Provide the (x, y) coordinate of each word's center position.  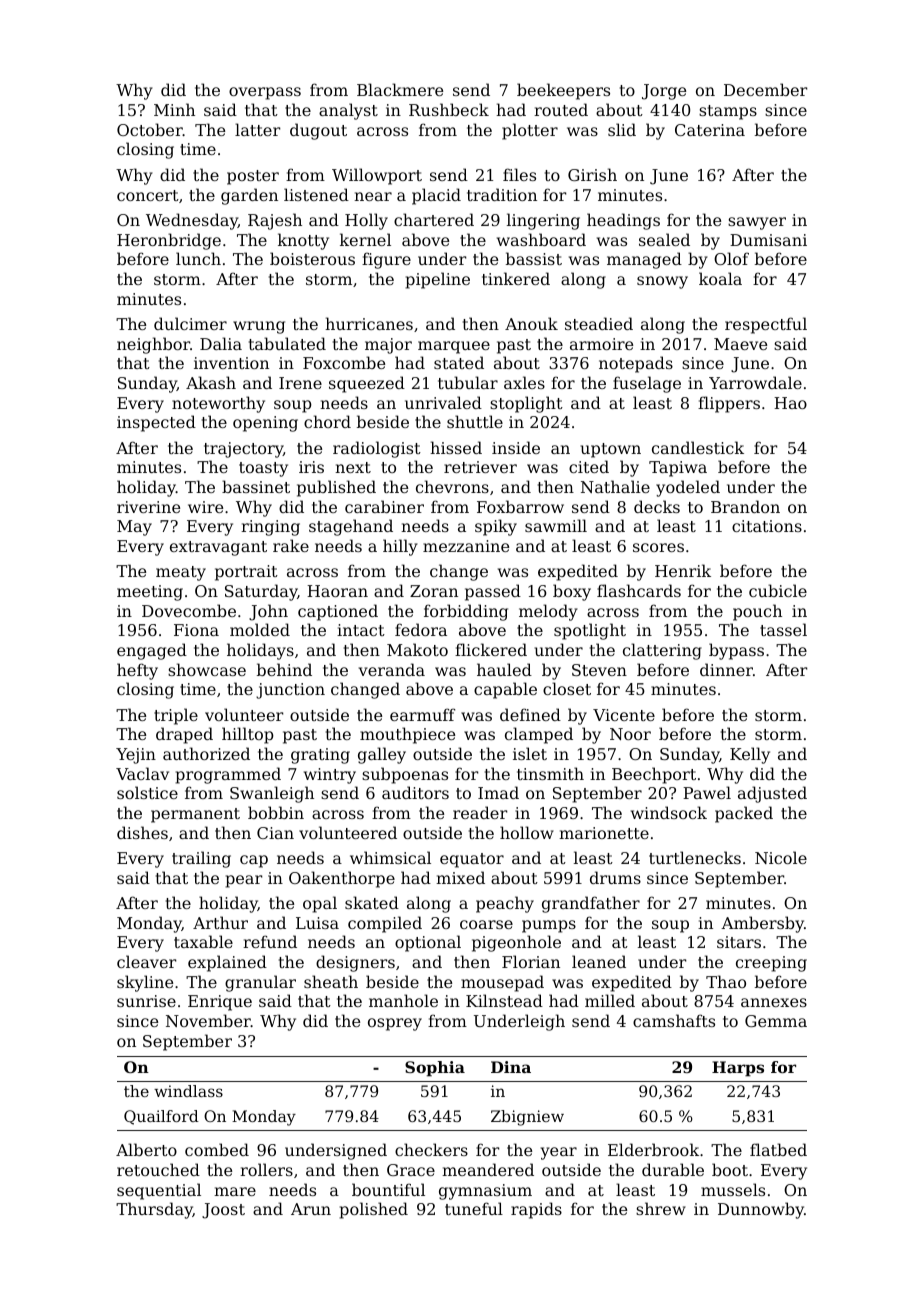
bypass (736, 651)
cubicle (778, 590)
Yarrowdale (755, 382)
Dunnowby (761, 1210)
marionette (604, 833)
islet (530, 753)
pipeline (438, 280)
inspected (156, 423)
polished (374, 1210)
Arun (311, 1209)
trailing (201, 859)
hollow (527, 832)
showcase (207, 669)
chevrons (452, 486)
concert (148, 195)
